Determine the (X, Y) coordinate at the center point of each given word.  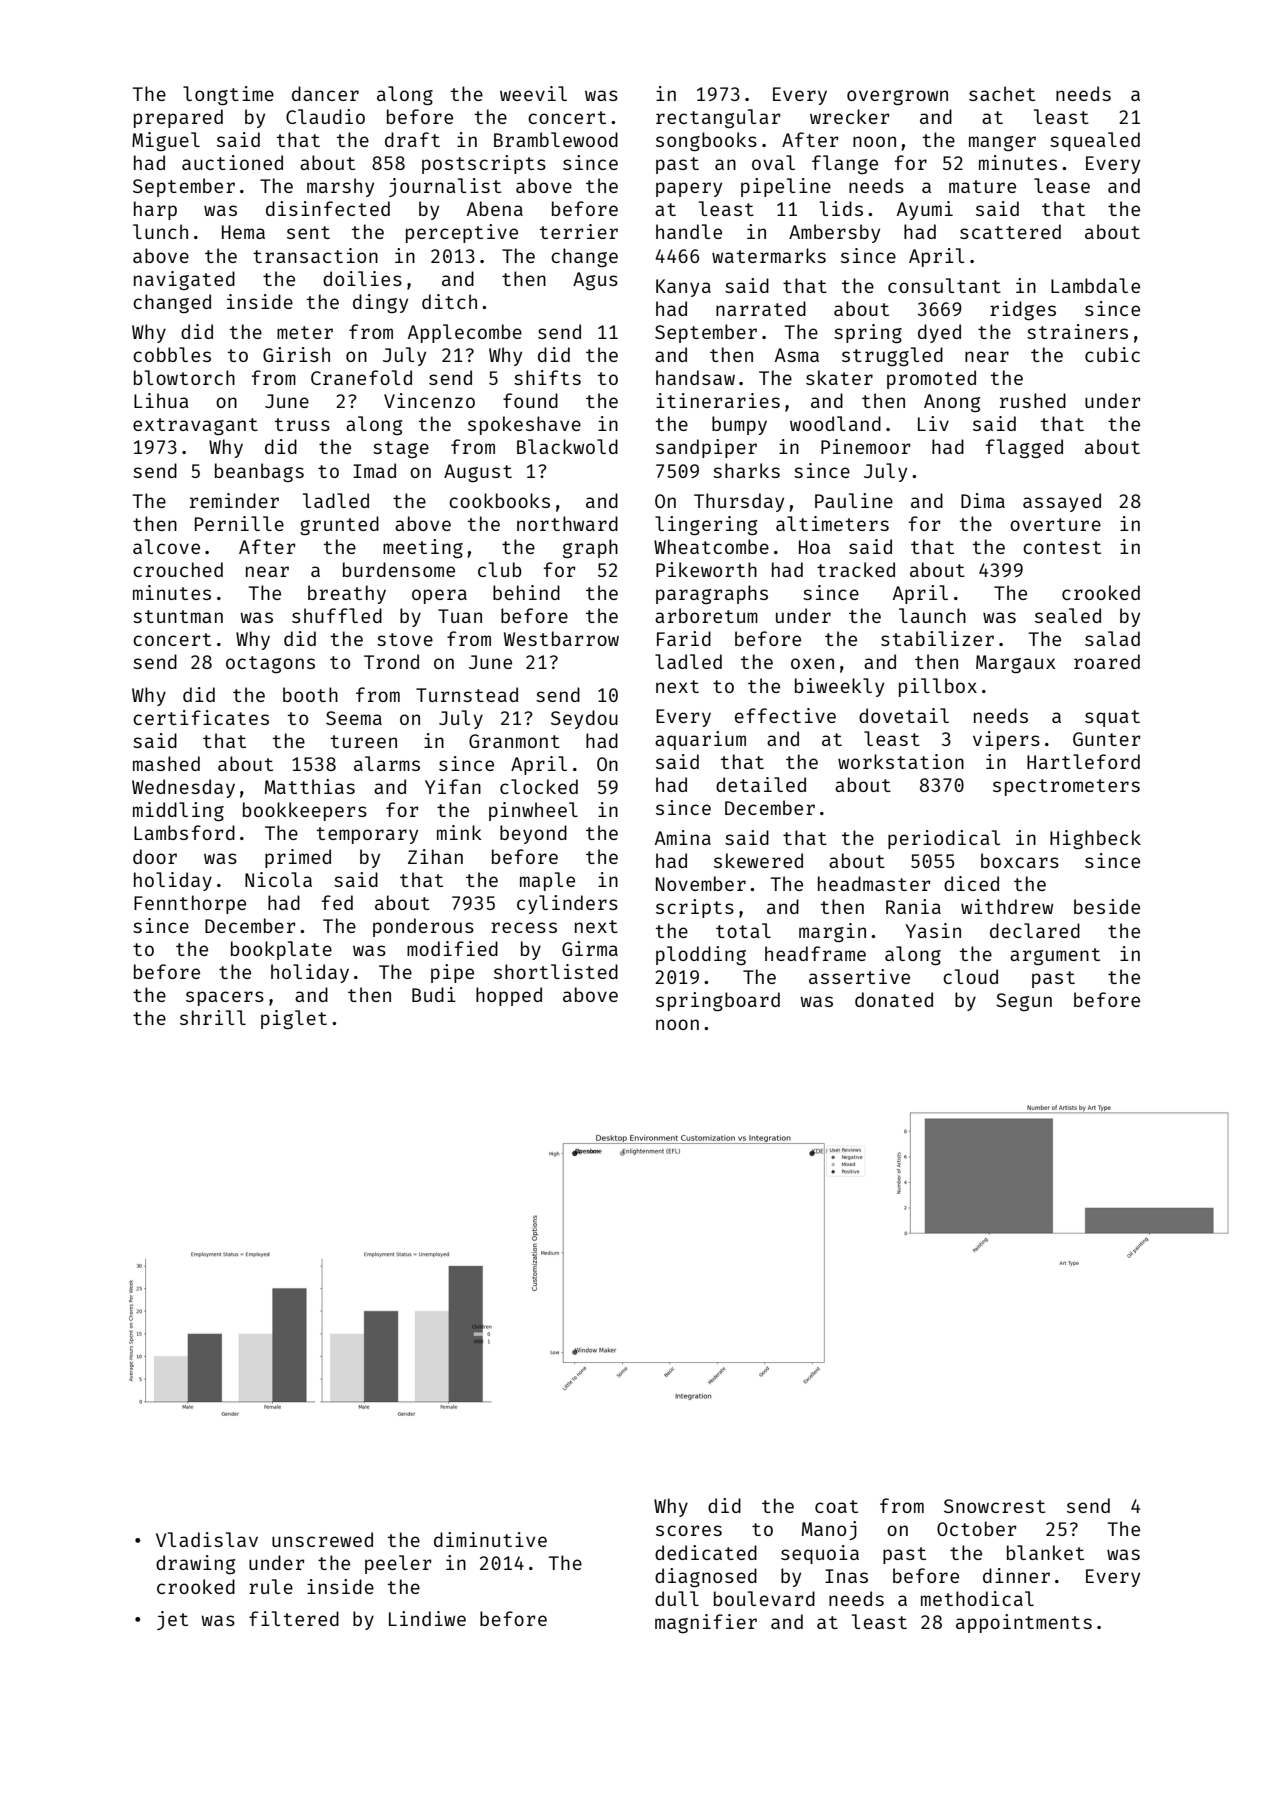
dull (677, 1598)
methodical (977, 1598)
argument (1055, 956)
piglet (294, 1019)
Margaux (1016, 664)
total (743, 930)
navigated (184, 280)
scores (689, 1530)
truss (302, 424)
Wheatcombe (711, 546)
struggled (892, 356)
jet (172, 1620)
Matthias (310, 786)
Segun (1024, 1002)
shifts (547, 377)
